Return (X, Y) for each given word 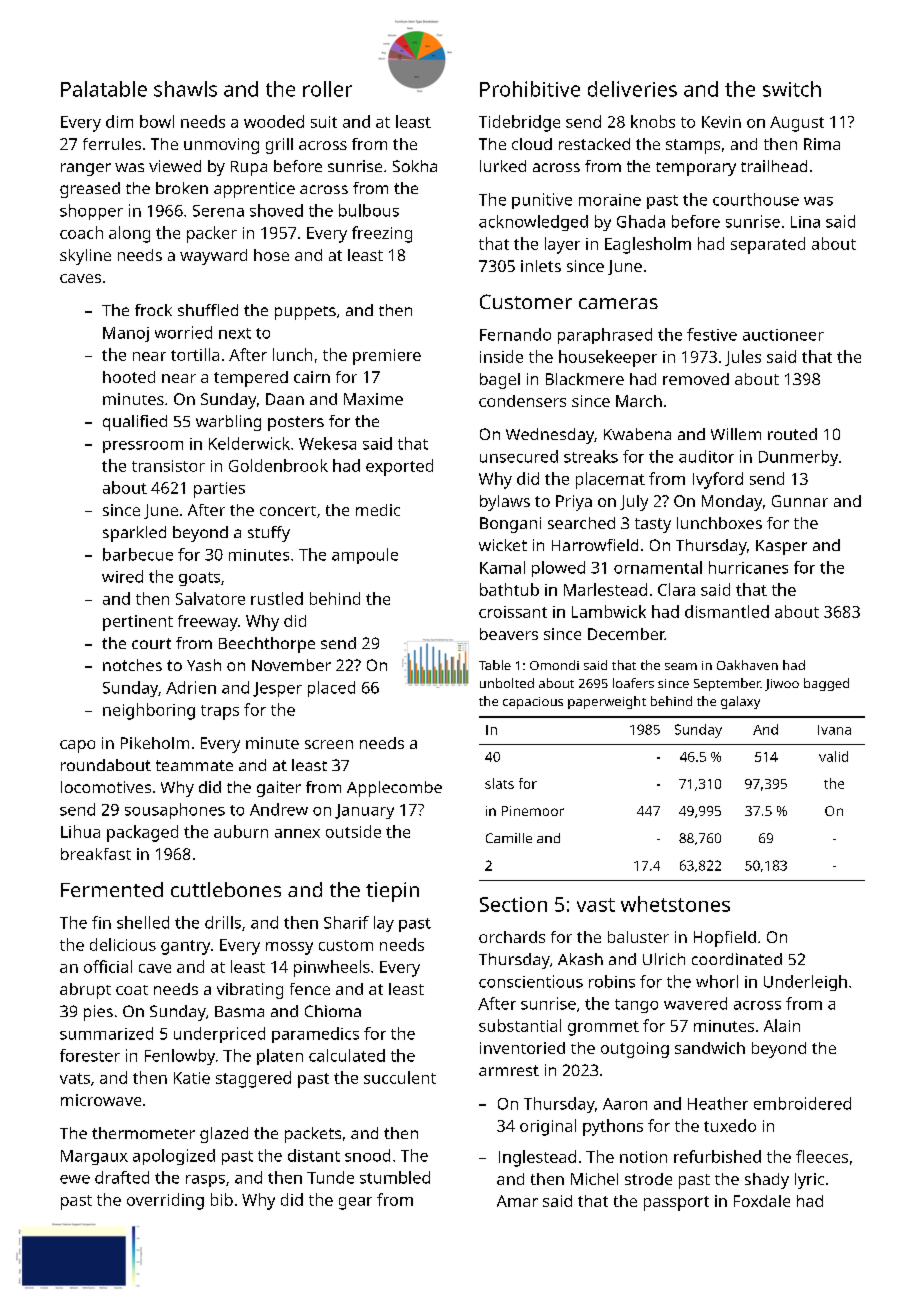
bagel (500, 381)
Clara (676, 589)
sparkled (134, 534)
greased (90, 190)
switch (792, 89)
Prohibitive (530, 89)
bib (222, 1199)
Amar (517, 1201)
